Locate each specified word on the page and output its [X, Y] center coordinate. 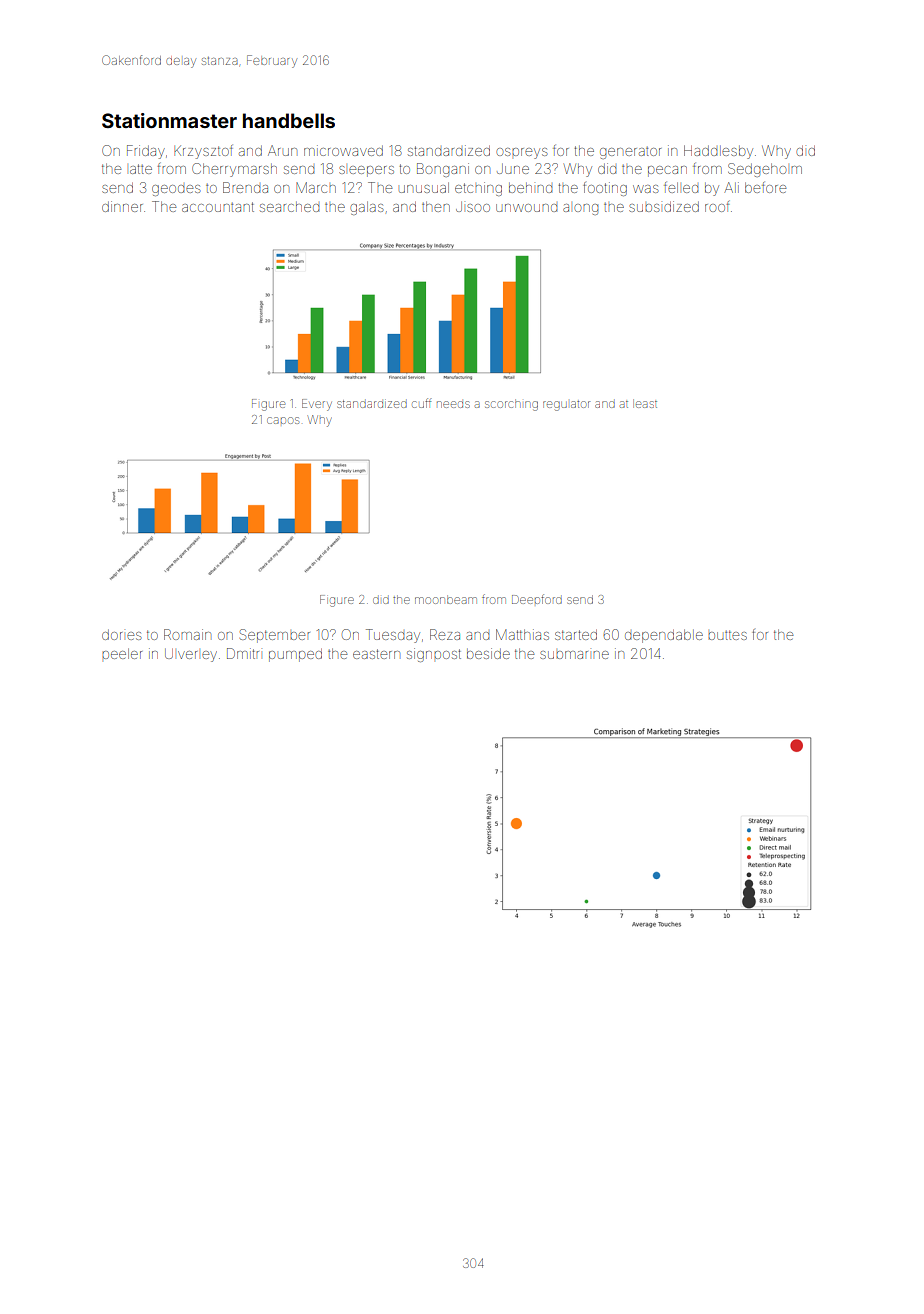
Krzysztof [203, 152]
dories [121, 635]
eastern [376, 654]
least [645, 403]
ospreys [521, 153]
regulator [566, 406]
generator [630, 153]
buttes [727, 635]
